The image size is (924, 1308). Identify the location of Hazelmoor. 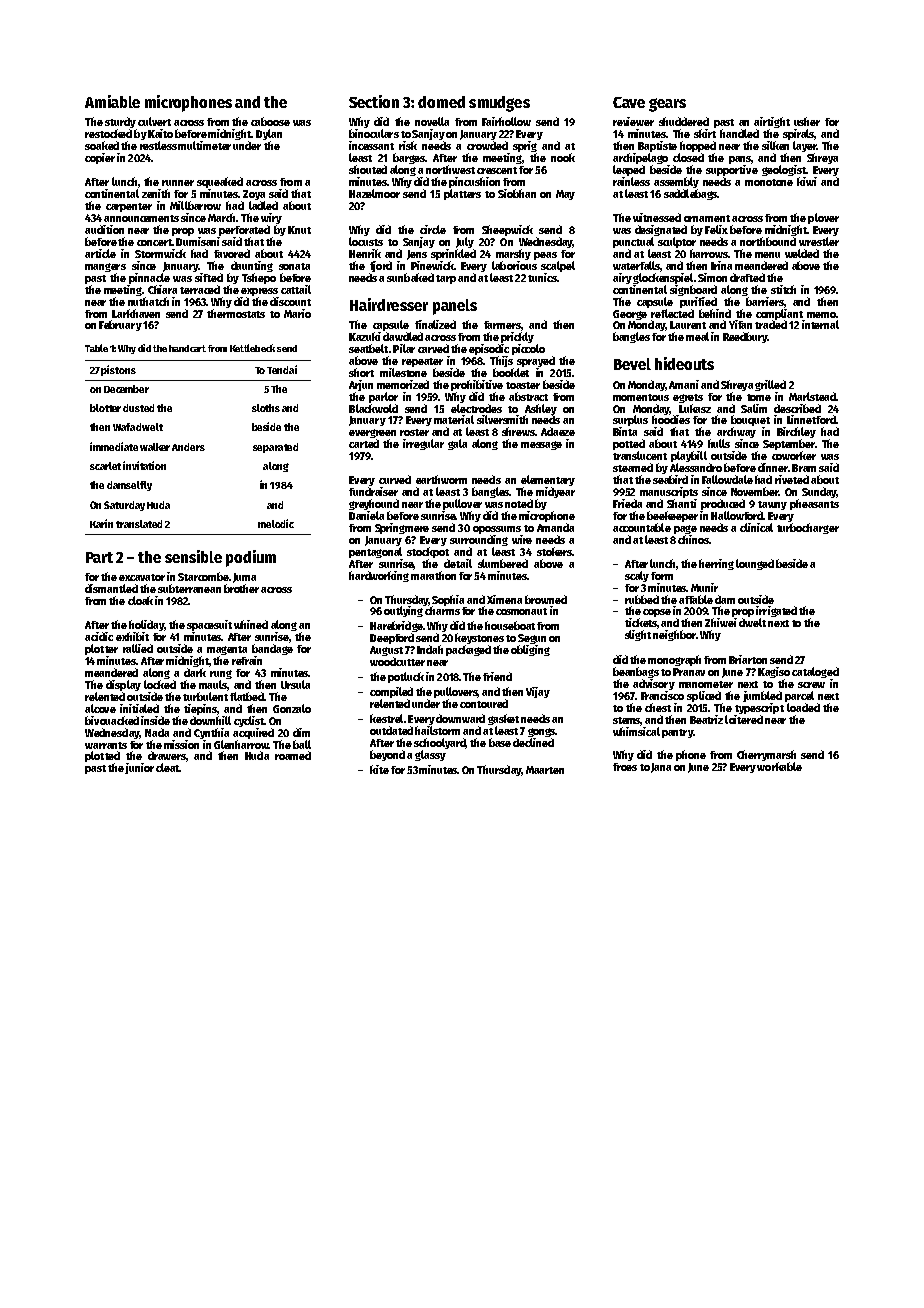
(374, 193).
